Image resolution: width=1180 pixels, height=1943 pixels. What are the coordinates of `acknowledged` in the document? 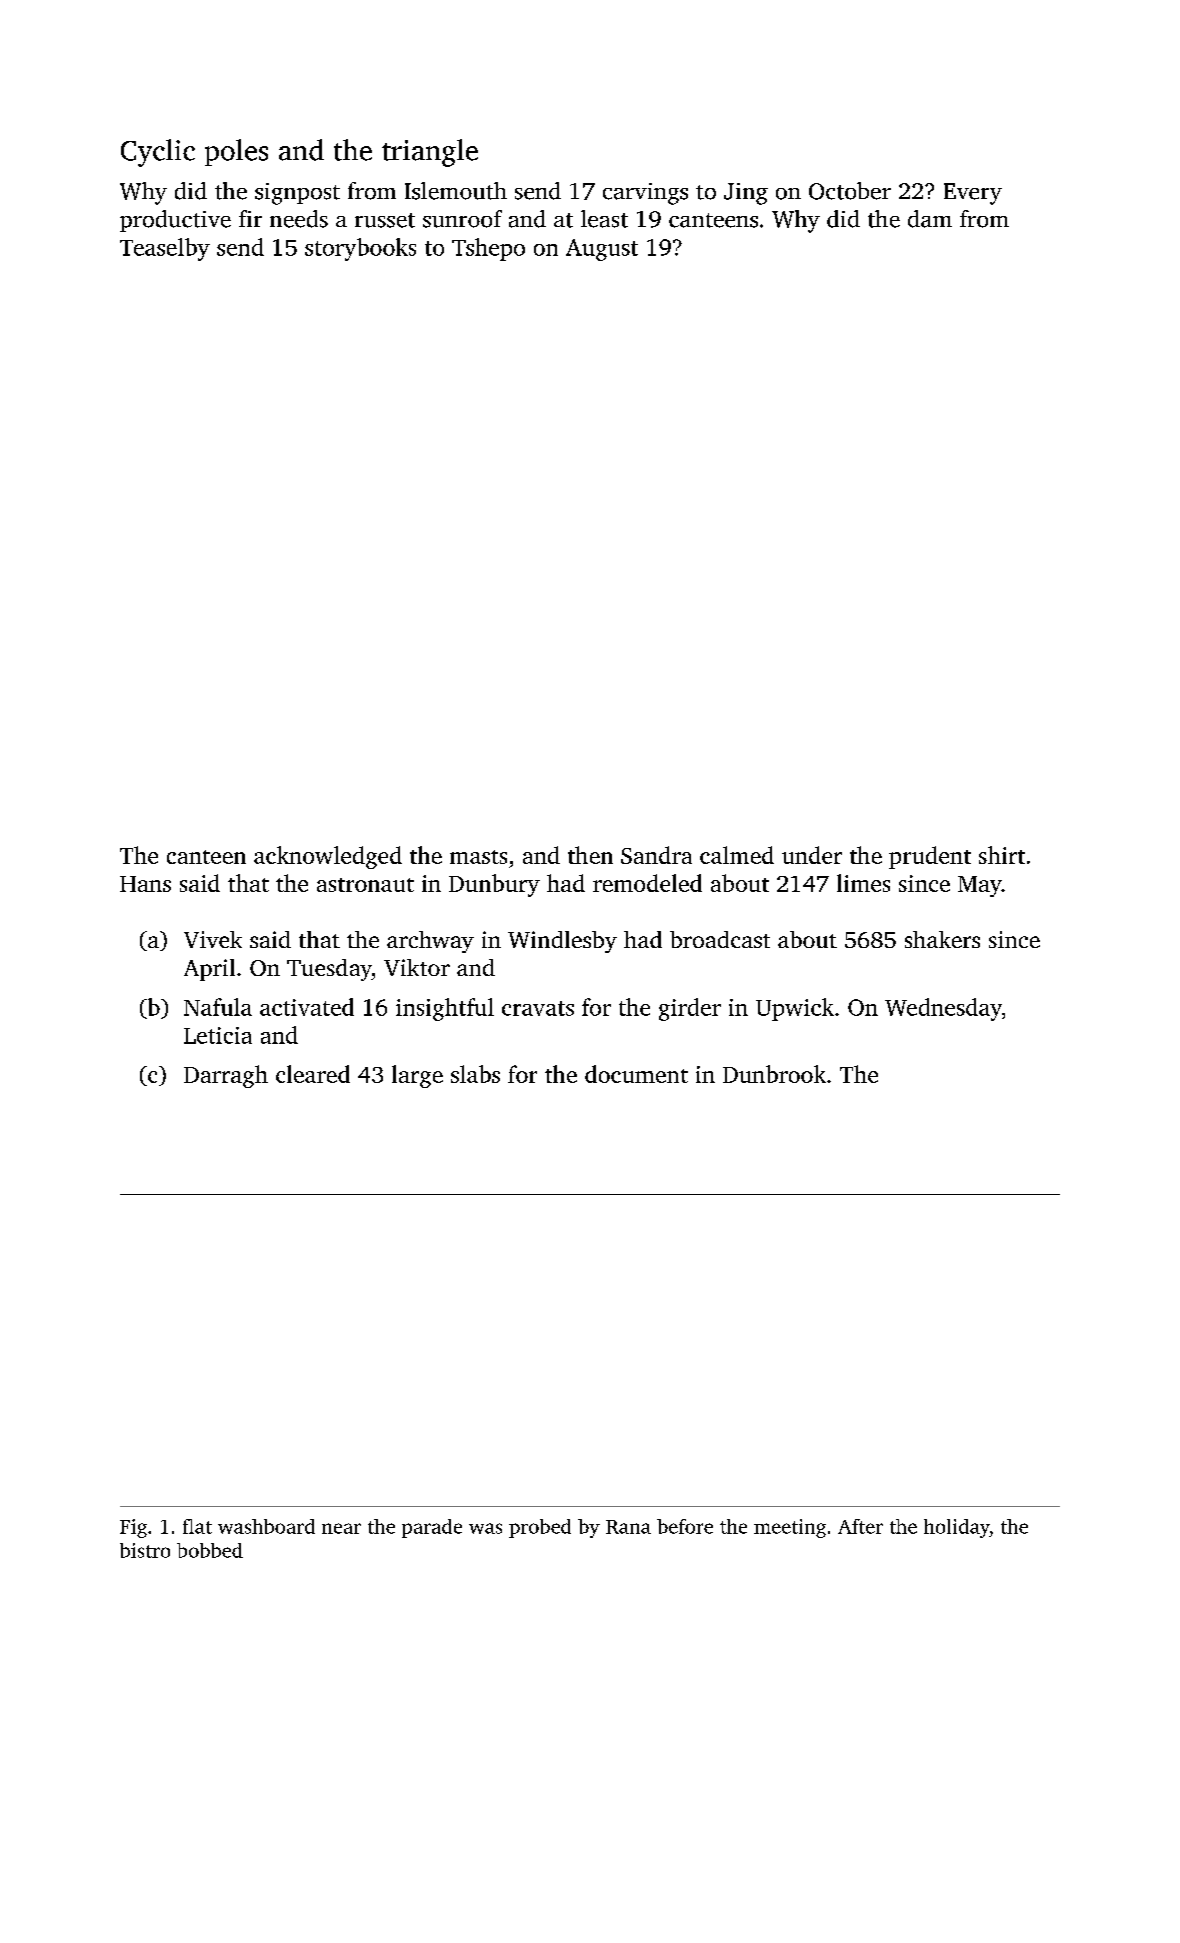 It's located at (328, 857).
